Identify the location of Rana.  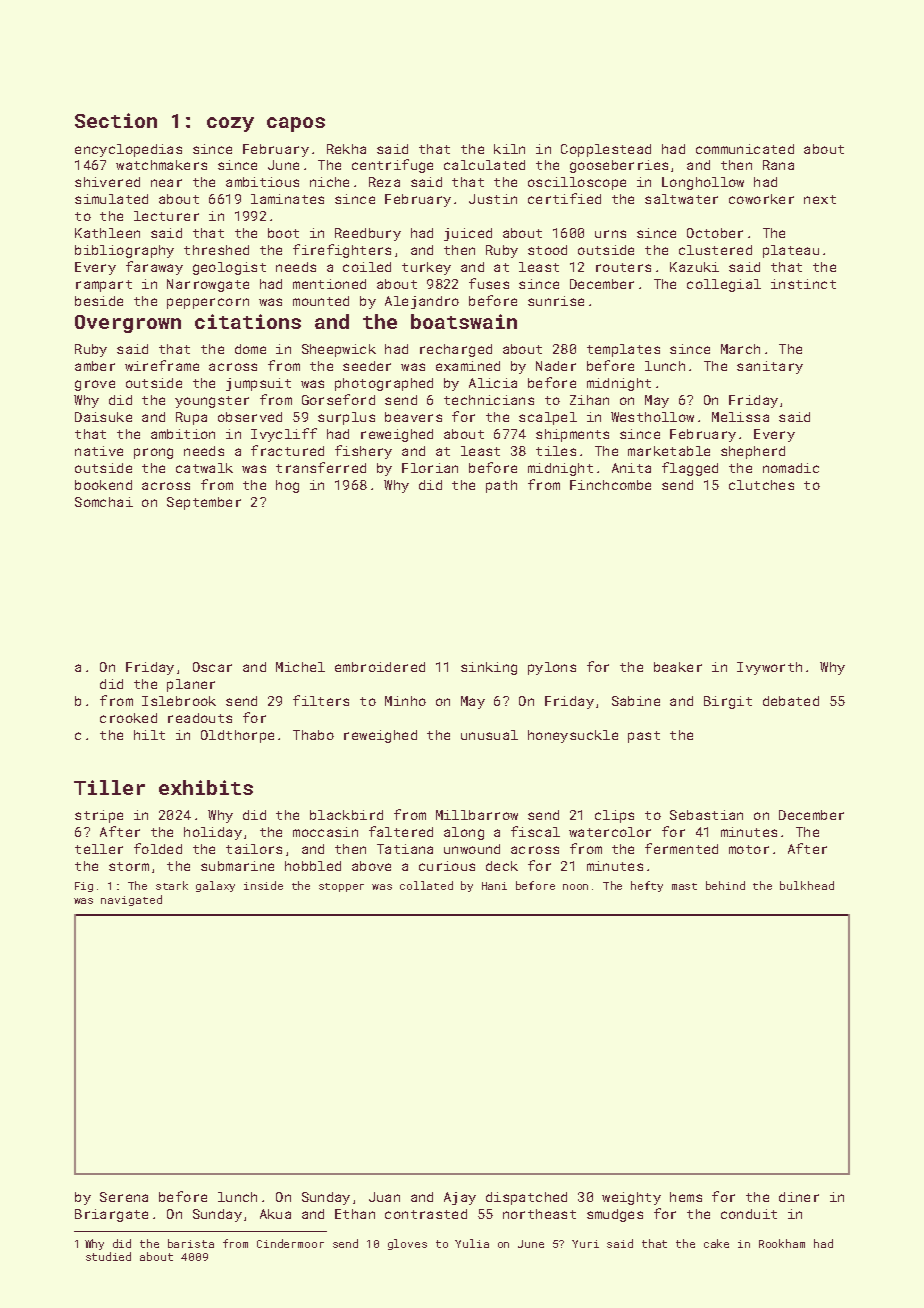
(778, 165).
